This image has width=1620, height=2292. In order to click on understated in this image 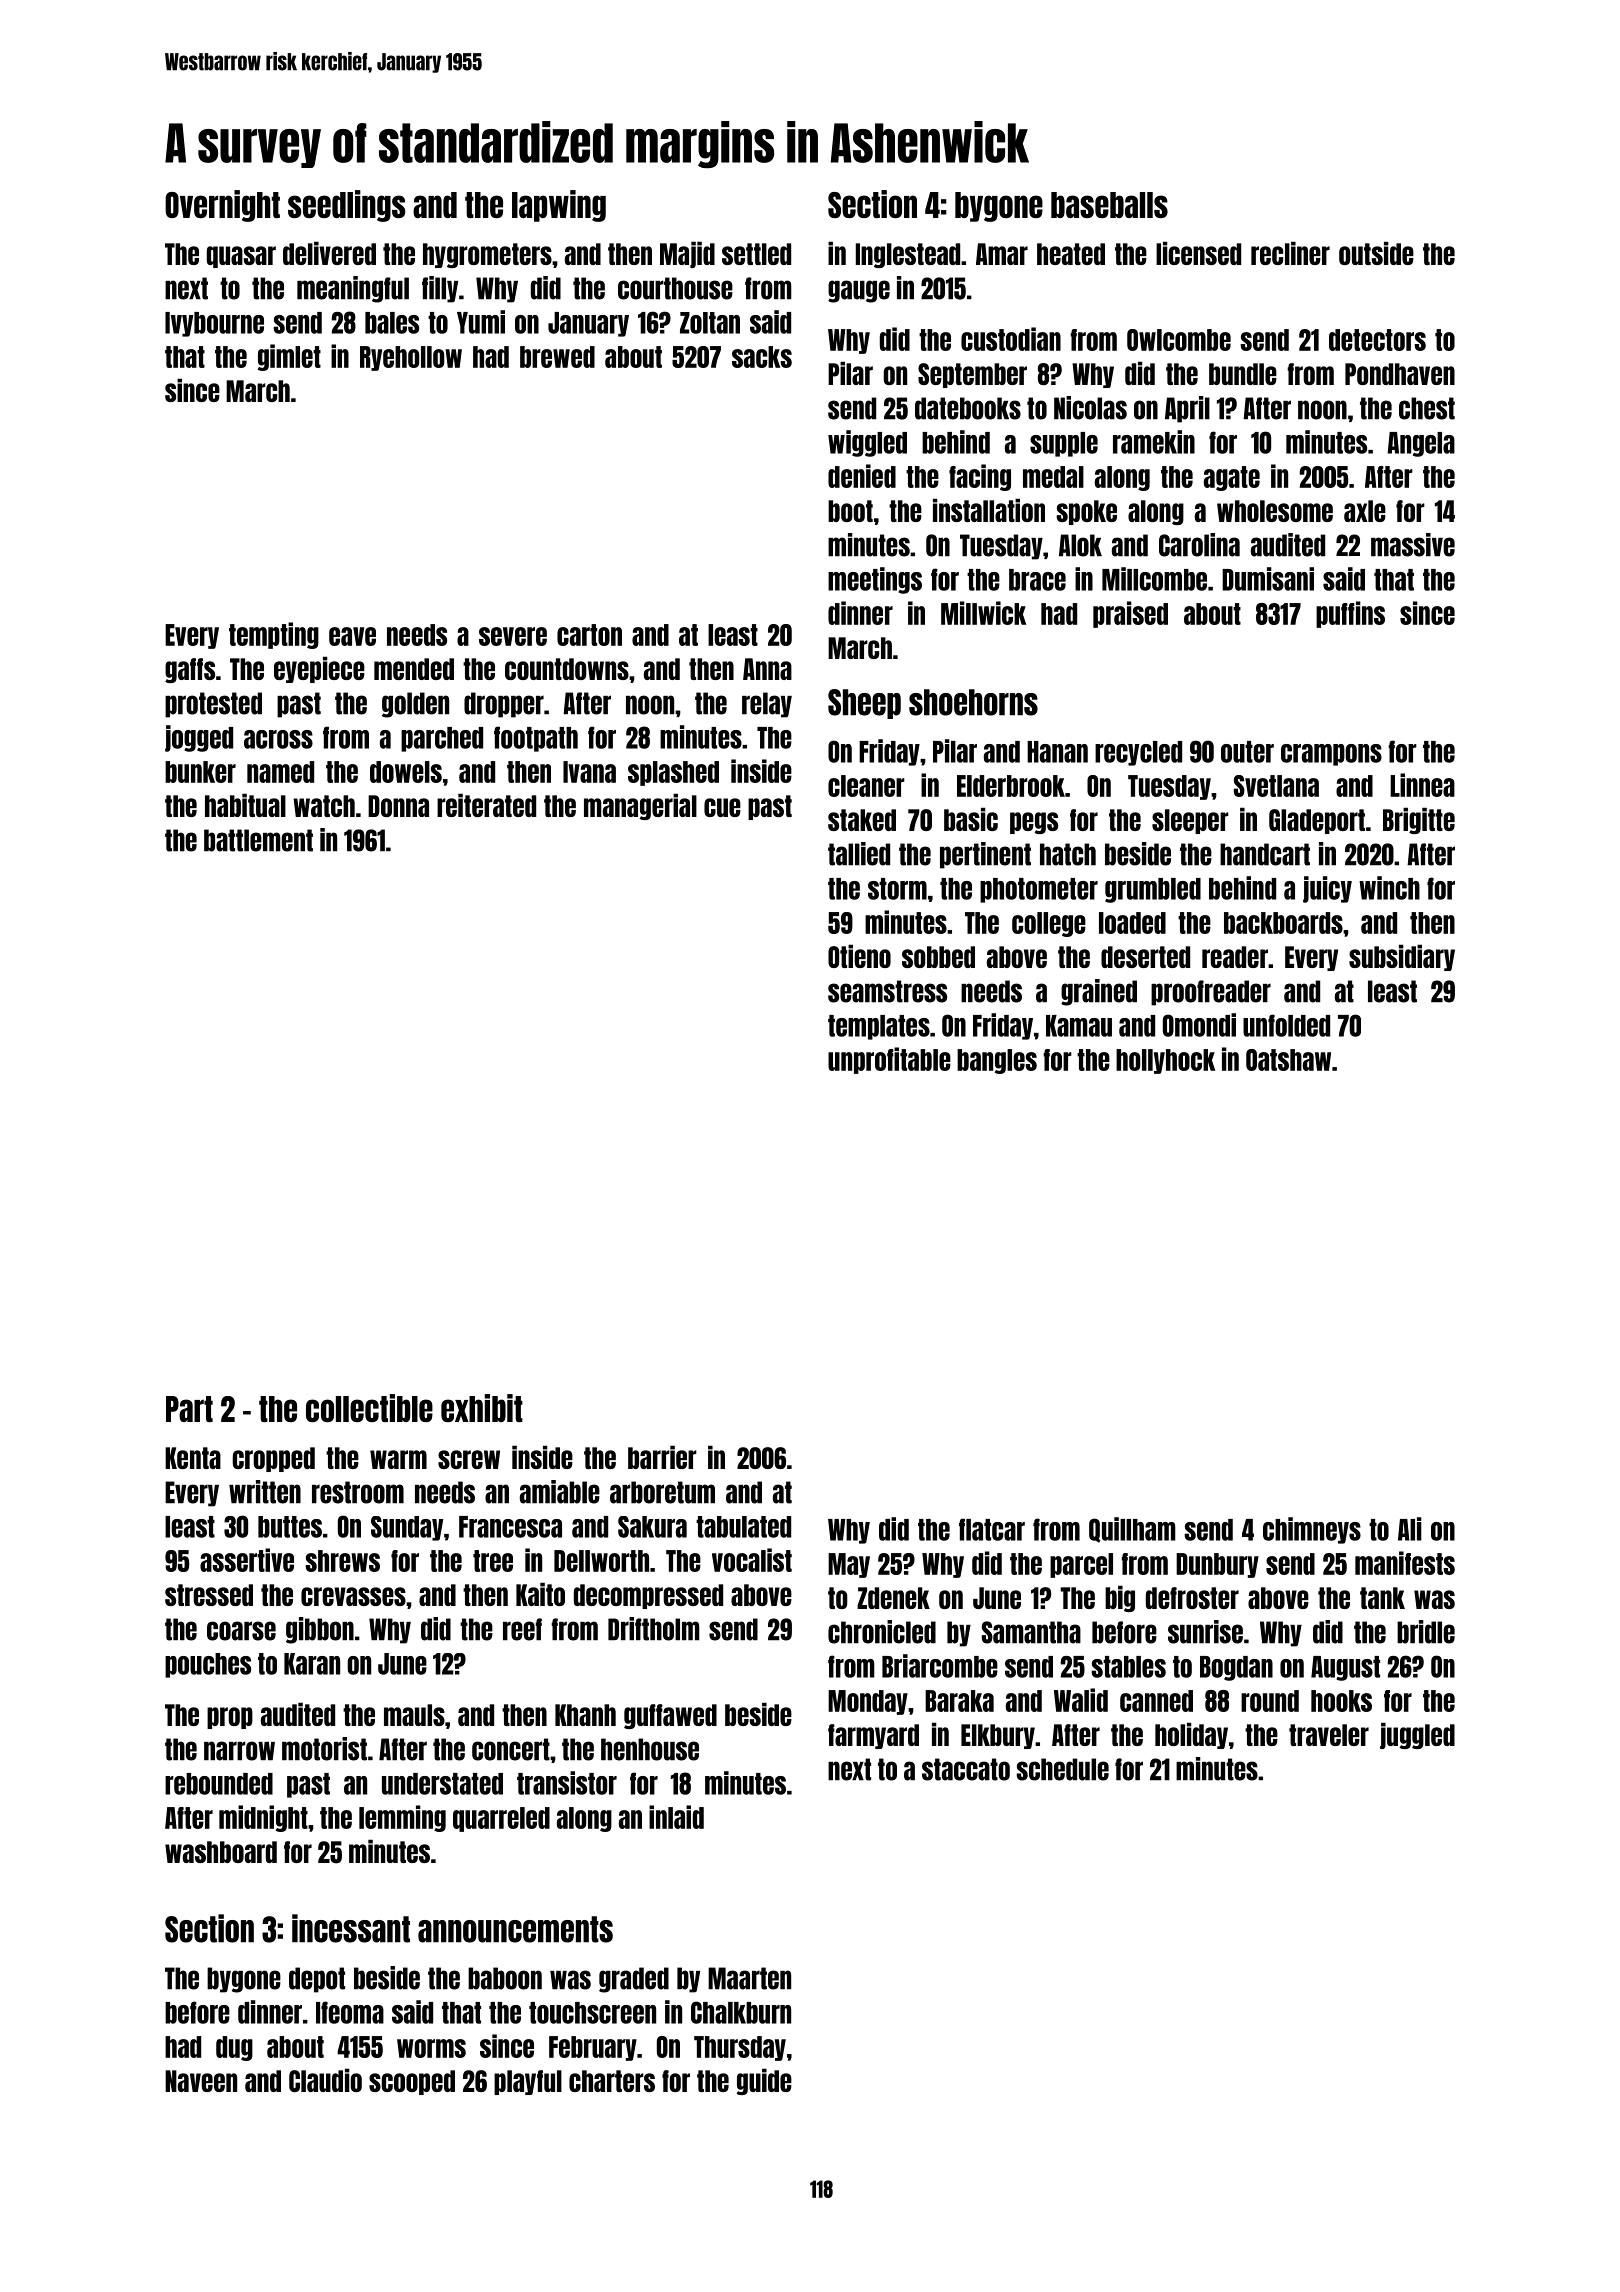, I will do `click(442, 1784)`.
